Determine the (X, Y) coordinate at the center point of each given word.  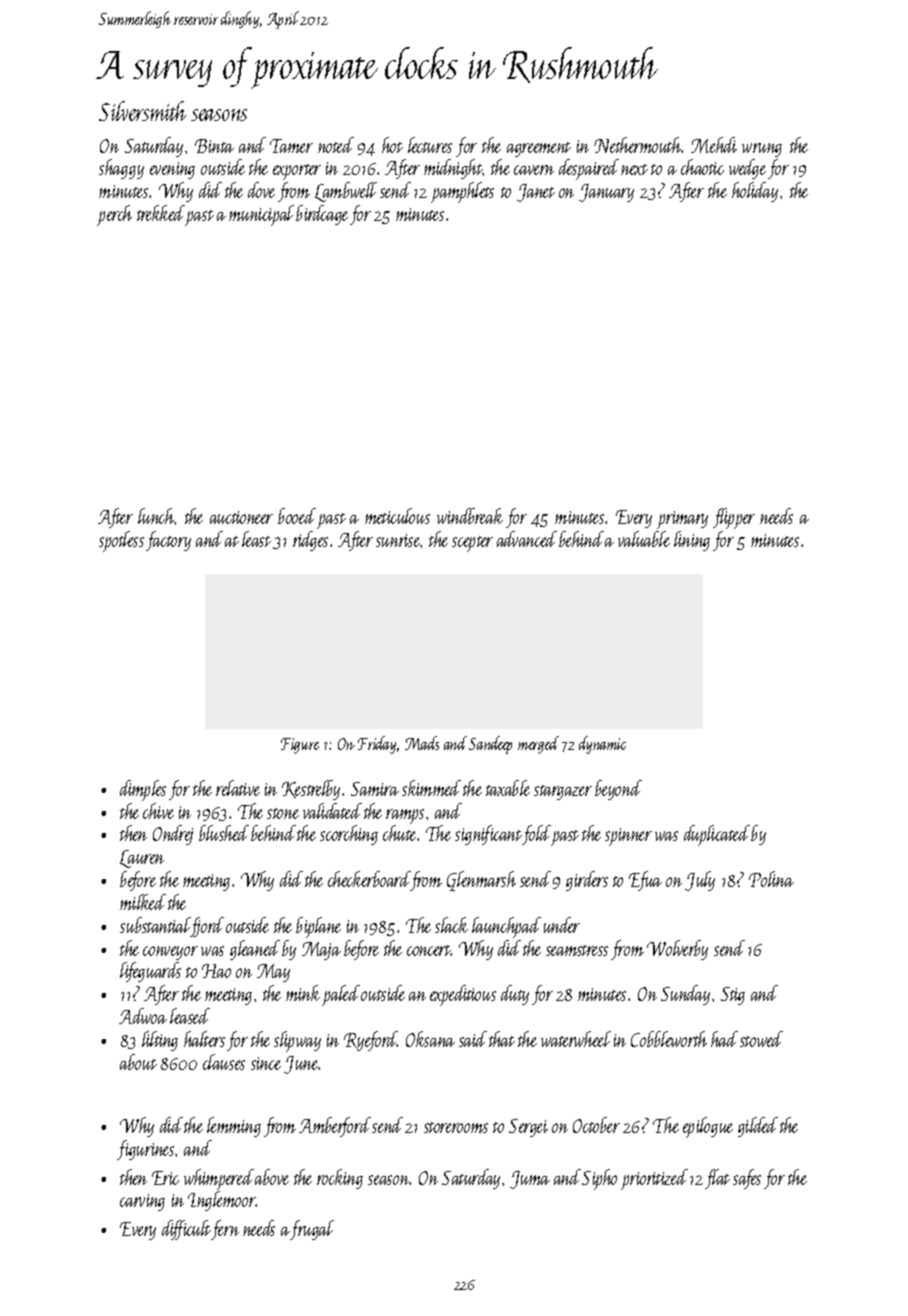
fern (225, 1230)
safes (747, 1179)
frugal (312, 1230)
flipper (734, 518)
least (256, 539)
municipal (261, 215)
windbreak (470, 516)
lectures (430, 145)
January (606, 193)
